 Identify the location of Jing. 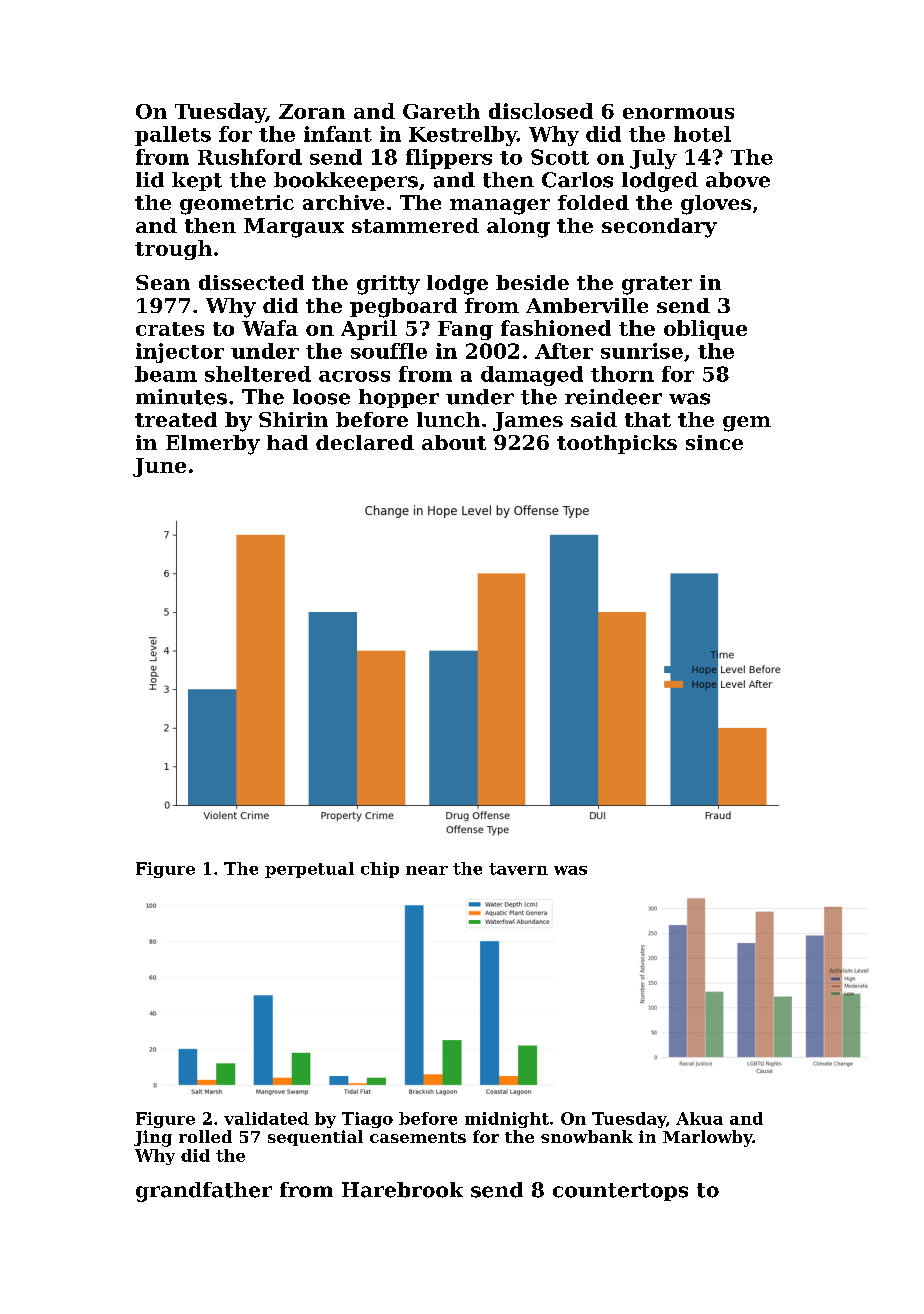
(153, 1138).
